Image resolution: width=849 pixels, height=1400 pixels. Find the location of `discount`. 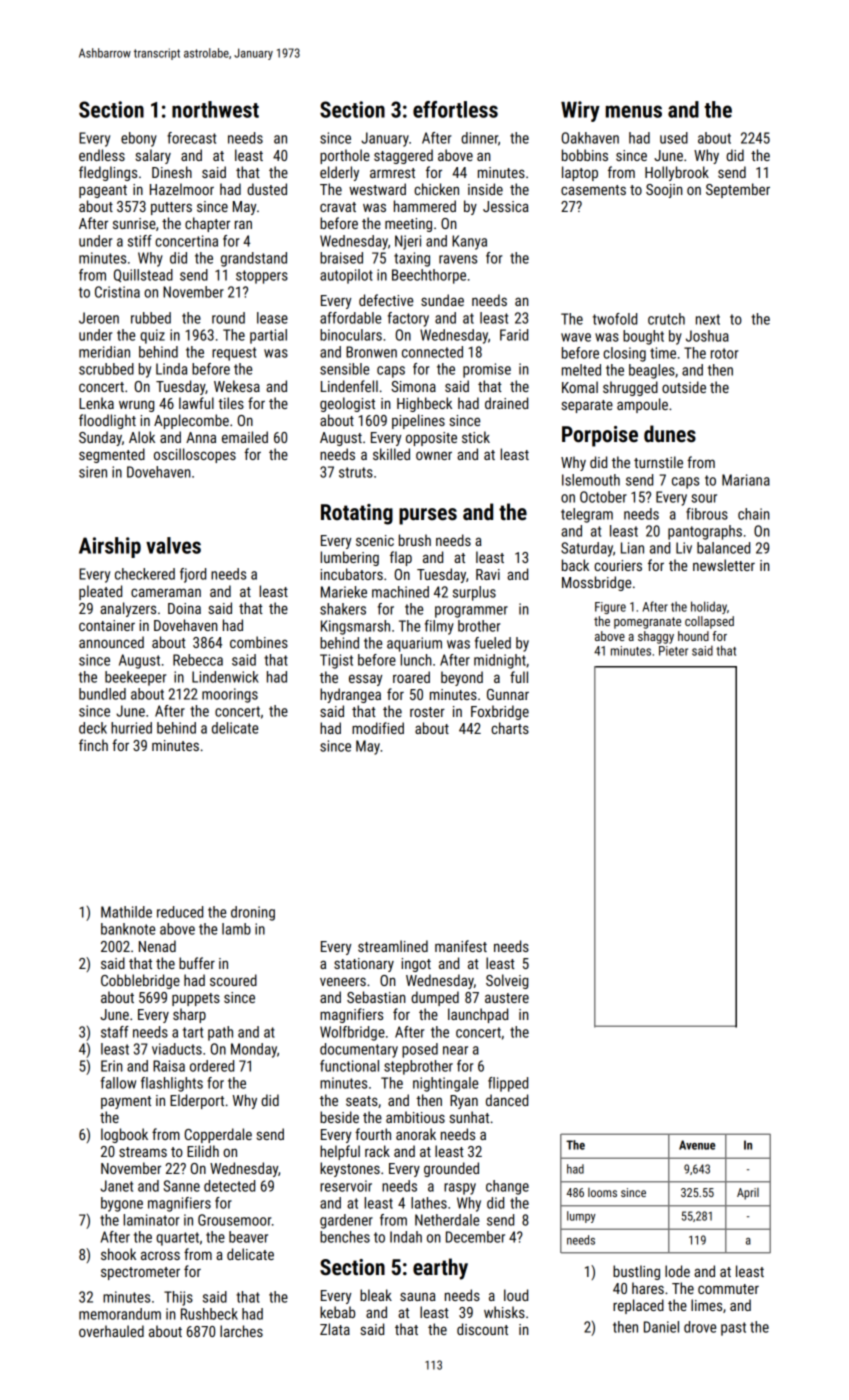

discount is located at coordinates (482, 1329).
